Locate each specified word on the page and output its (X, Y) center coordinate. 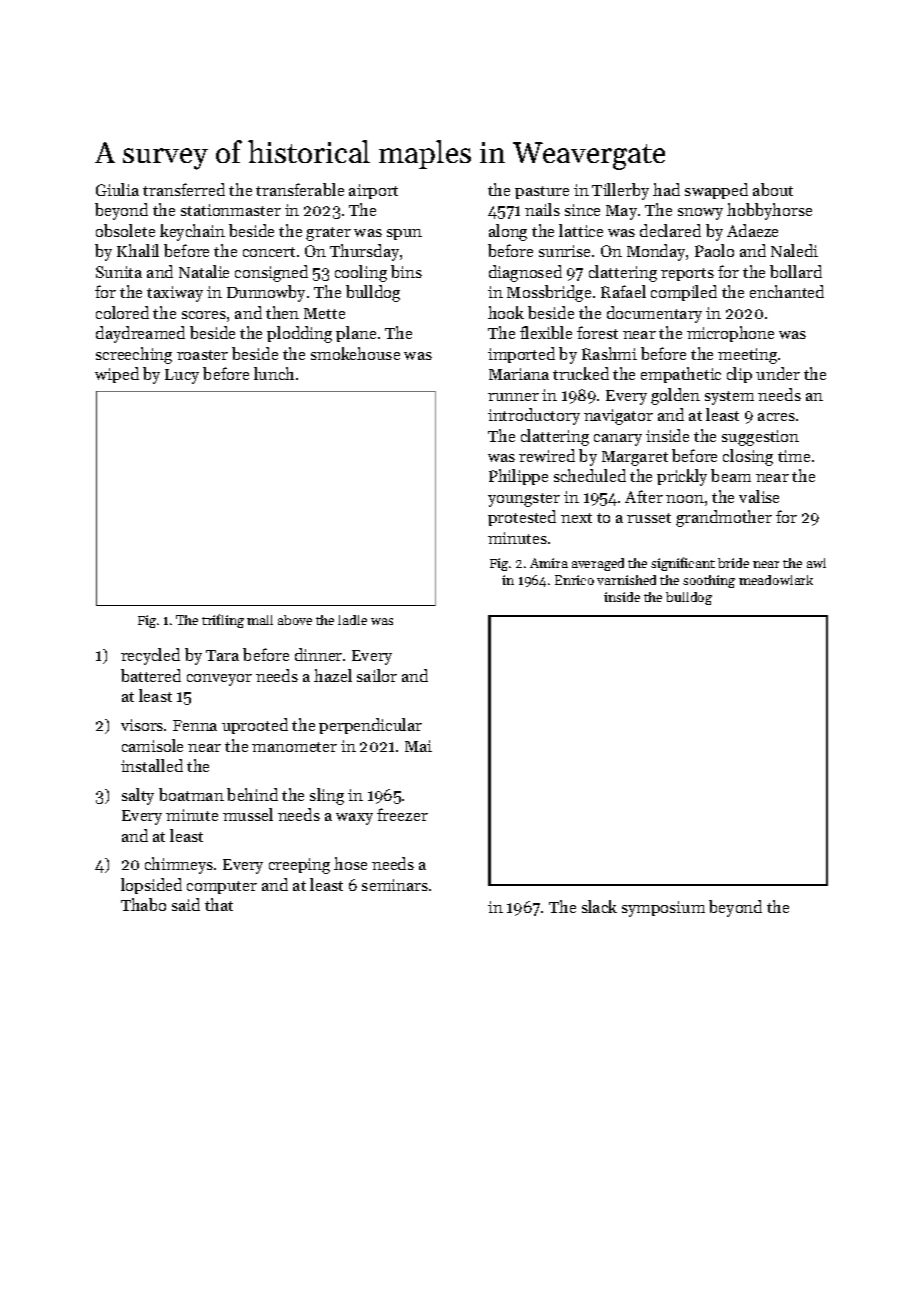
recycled (150, 656)
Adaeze (752, 230)
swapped (716, 191)
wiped (117, 375)
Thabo (143, 904)
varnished (626, 580)
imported (521, 355)
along (508, 232)
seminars (395, 885)
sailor (377, 675)
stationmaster (231, 210)
